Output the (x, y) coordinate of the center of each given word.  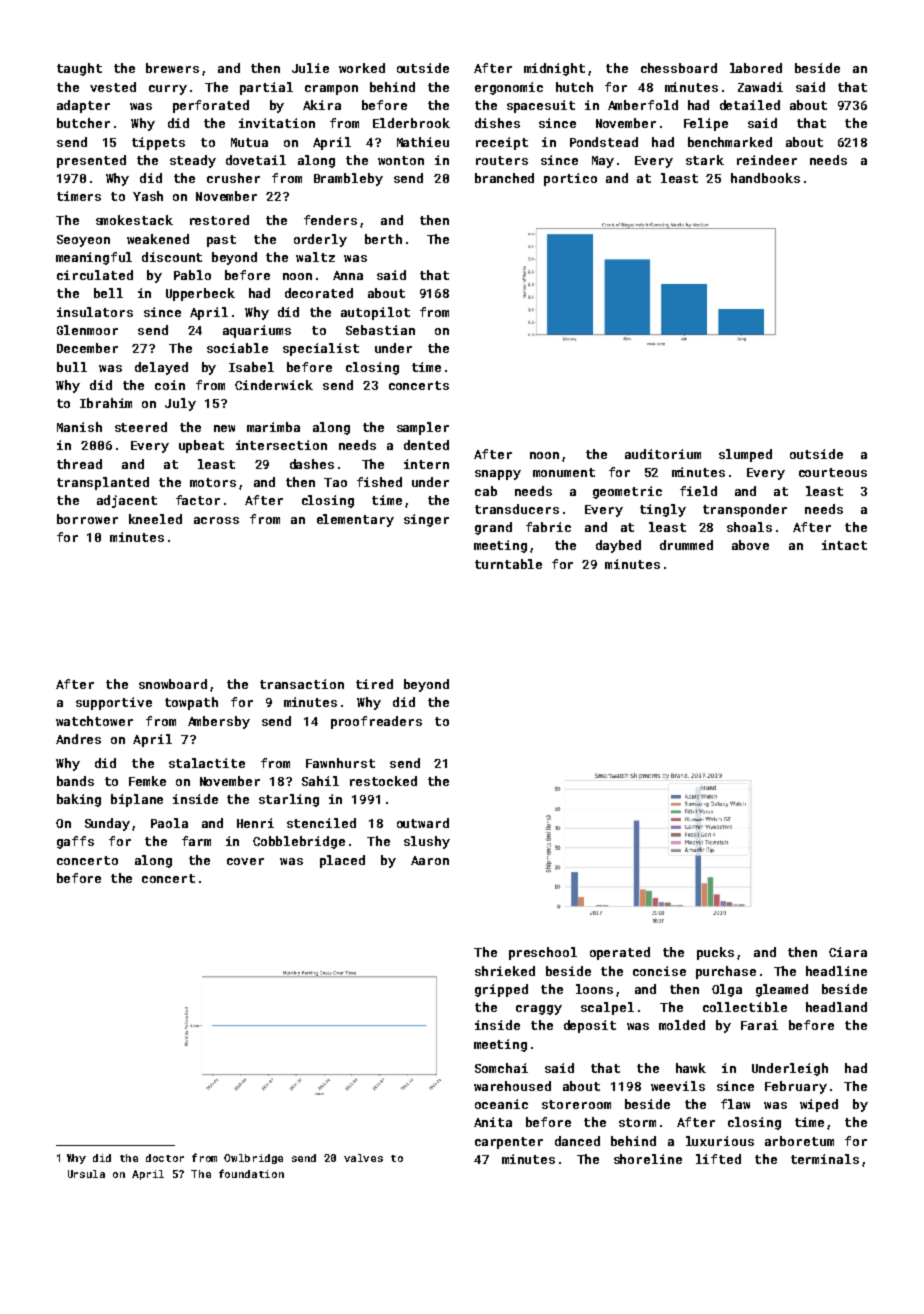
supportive (114, 703)
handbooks (765, 178)
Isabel (251, 367)
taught (79, 69)
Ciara (848, 952)
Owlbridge (253, 1159)
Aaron (430, 860)
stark (705, 160)
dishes (497, 123)
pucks (715, 953)
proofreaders (376, 722)
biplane (137, 800)
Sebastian (380, 330)
